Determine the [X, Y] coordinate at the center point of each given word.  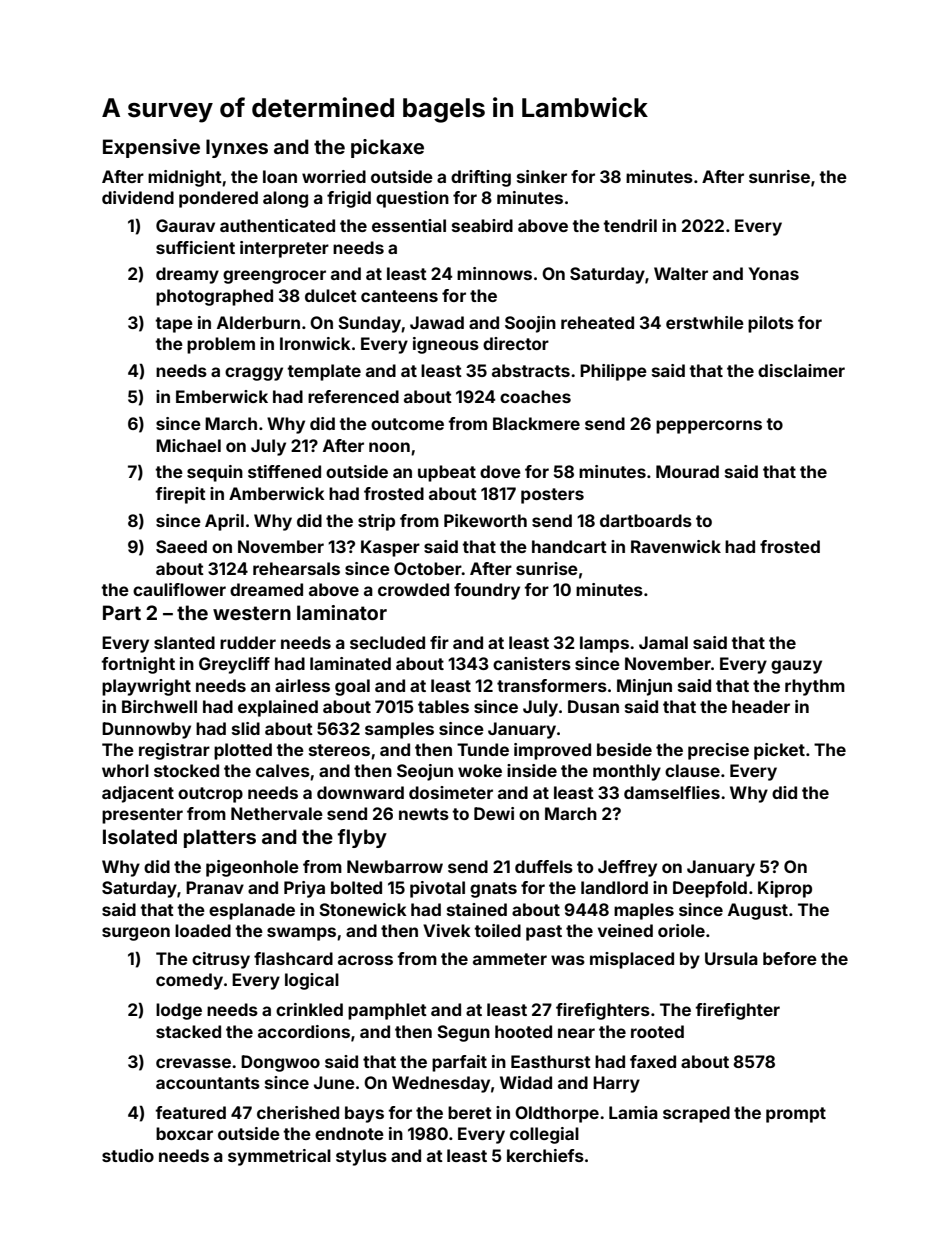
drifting [481, 178]
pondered [218, 199]
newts [424, 814]
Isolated [140, 836]
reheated [597, 322]
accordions [304, 1031]
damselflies [672, 792]
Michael [188, 445]
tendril [630, 225]
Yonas [774, 273]
